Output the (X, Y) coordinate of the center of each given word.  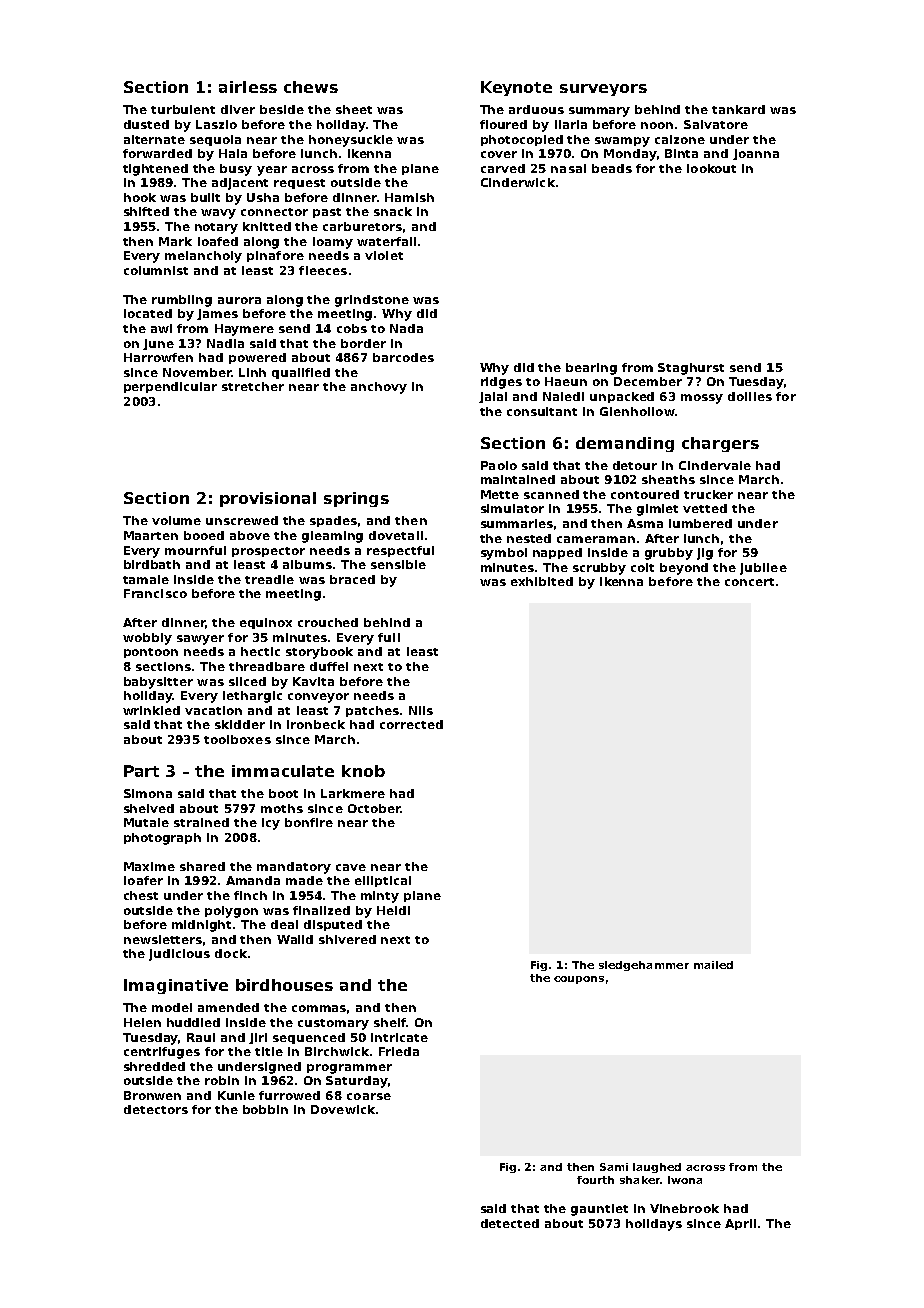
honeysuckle (351, 141)
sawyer (200, 640)
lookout (711, 168)
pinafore (275, 256)
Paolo (499, 465)
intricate (399, 1037)
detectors (156, 1109)
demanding (625, 444)
